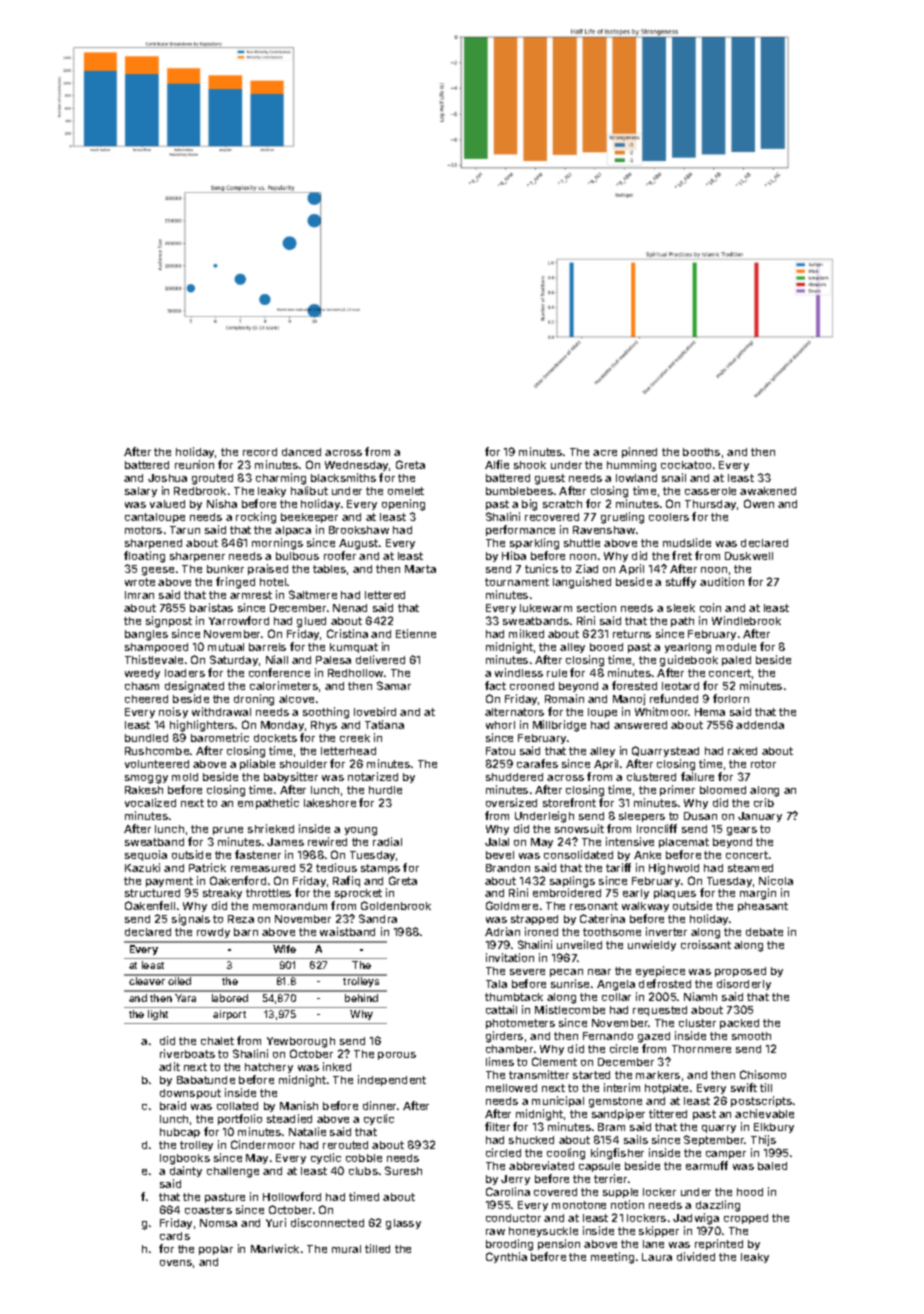 Image resolution: width=924 pixels, height=1314 pixels. I want to click on Hema, so click(710, 712).
